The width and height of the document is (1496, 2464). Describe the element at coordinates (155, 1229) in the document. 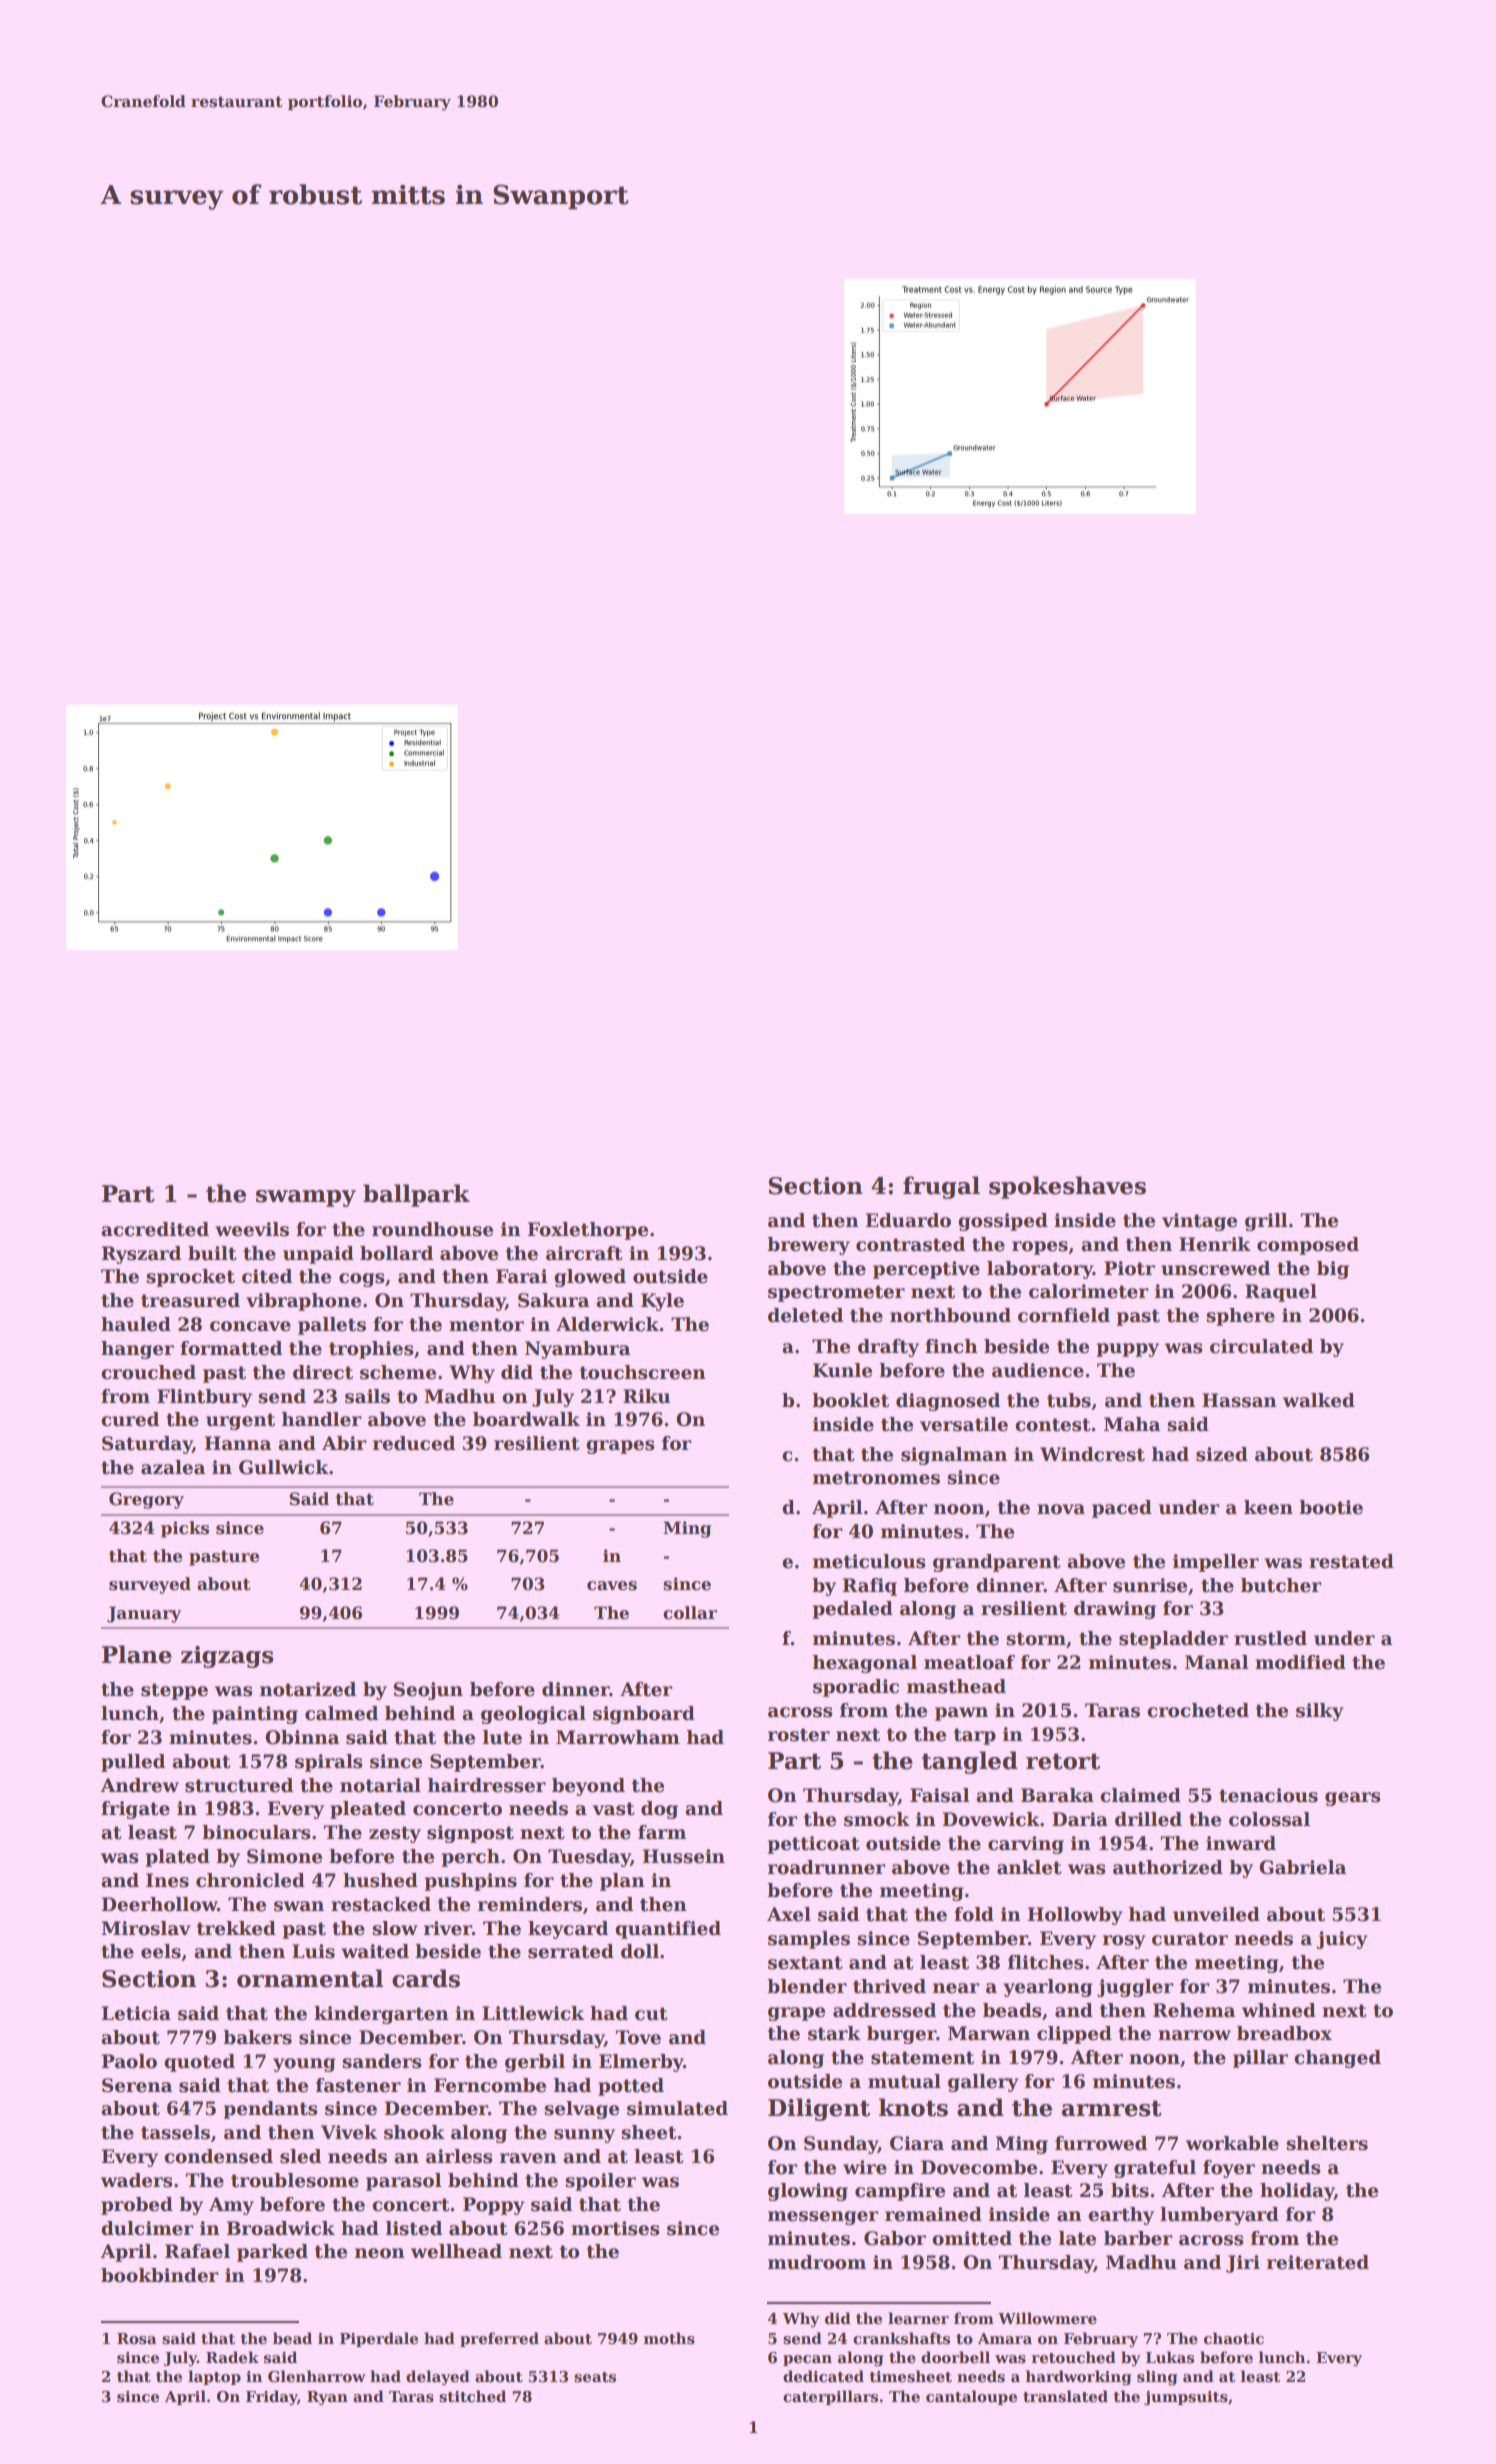

I see `accredited` at that location.
